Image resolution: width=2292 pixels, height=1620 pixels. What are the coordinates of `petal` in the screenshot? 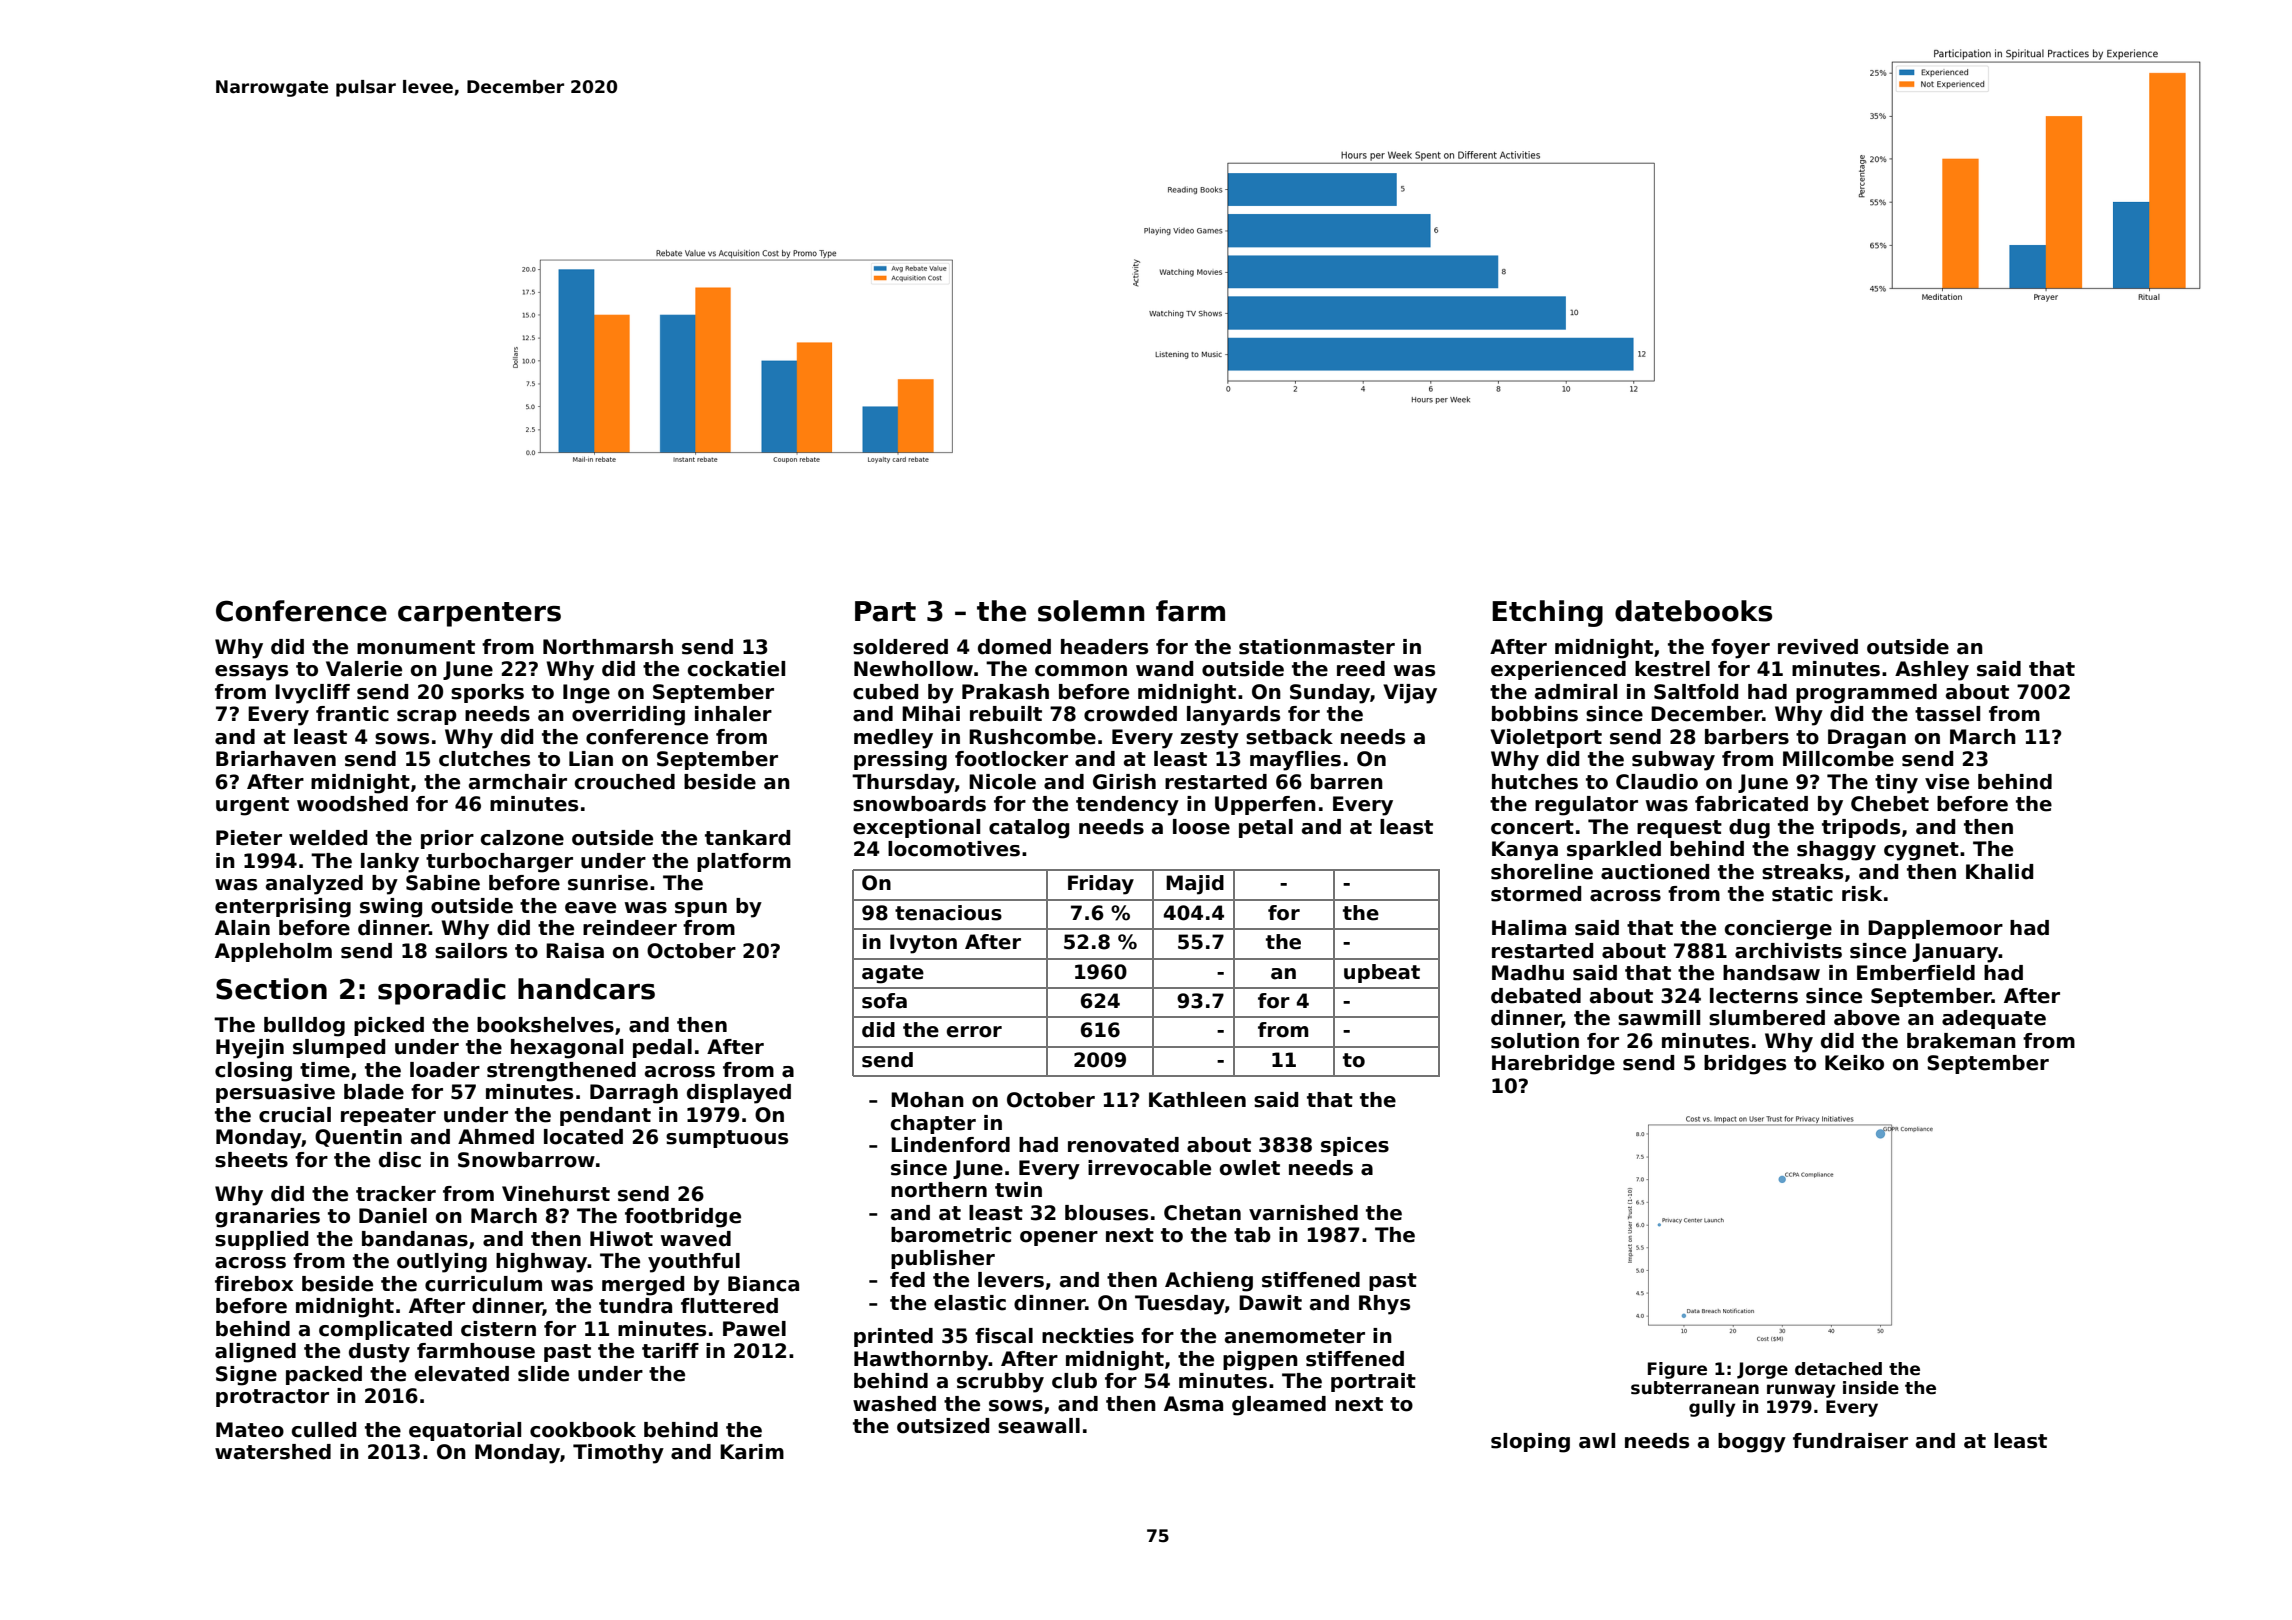 It's located at (1266, 828).
